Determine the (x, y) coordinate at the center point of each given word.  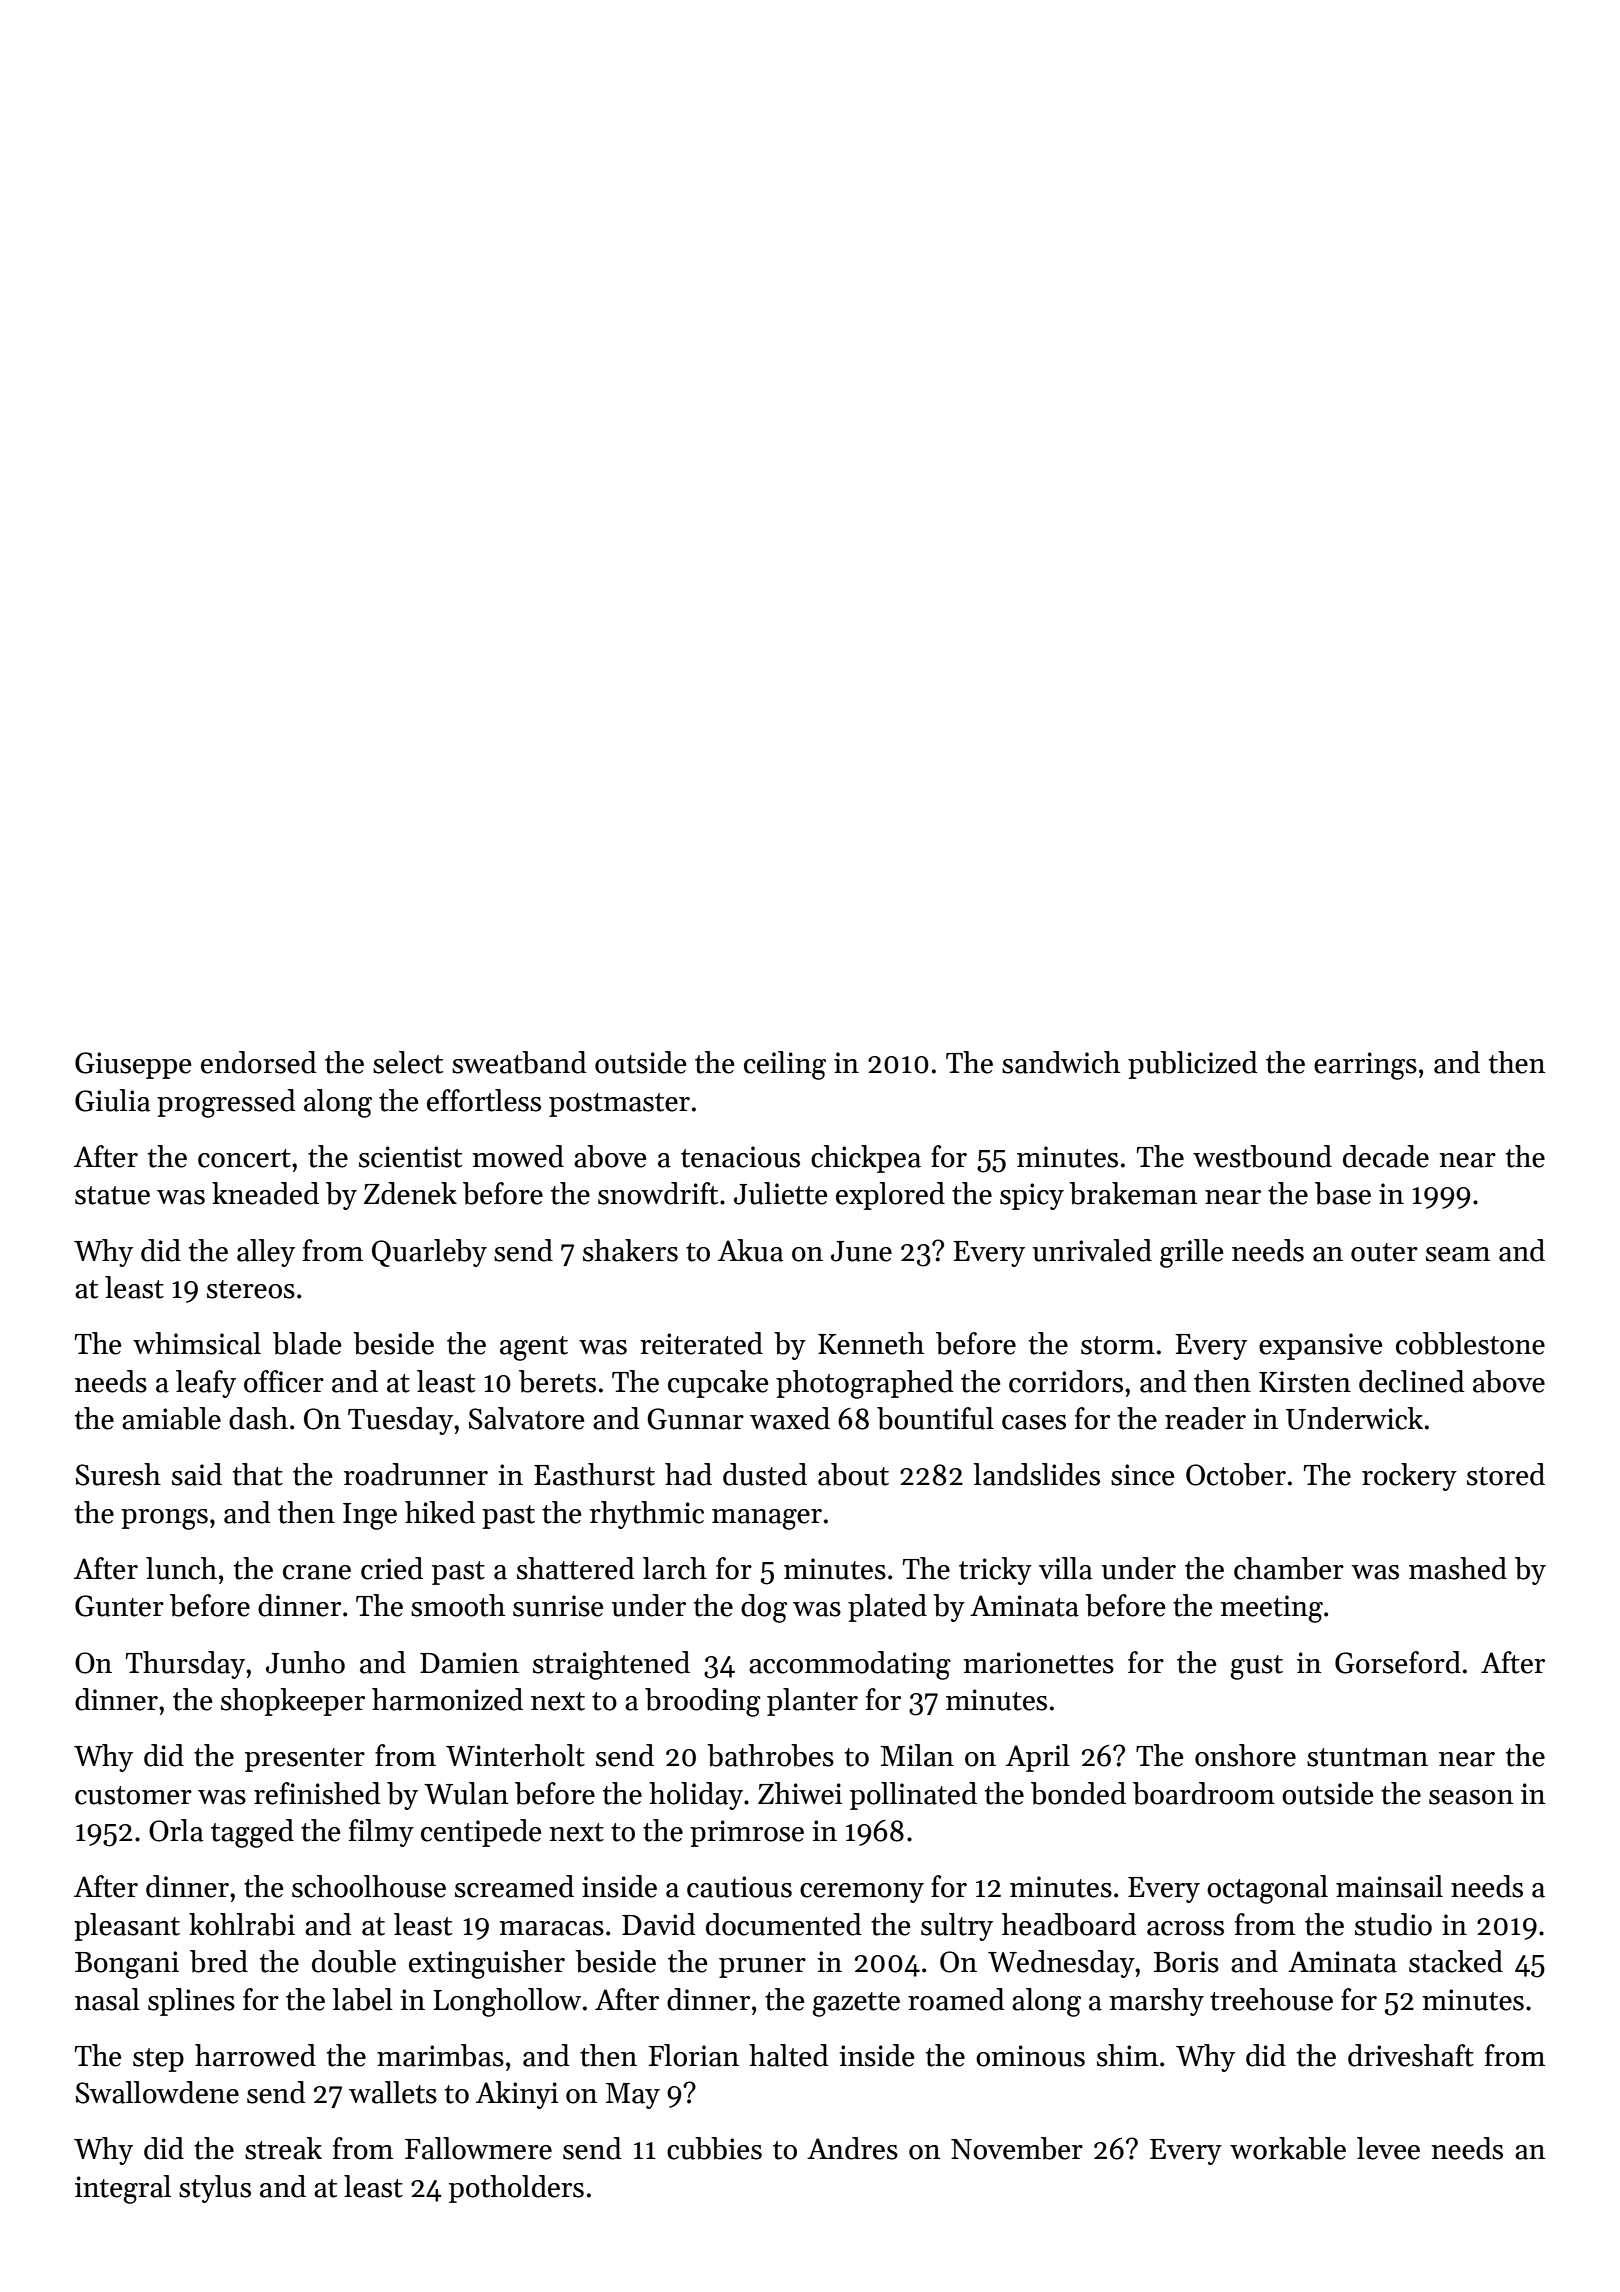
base (1343, 1193)
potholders (516, 2189)
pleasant (127, 1927)
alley (266, 1253)
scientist (410, 1157)
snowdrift (658, 1193)
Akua (750, 1250)
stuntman (1367, 1757)
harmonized (447, 1699)
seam (1458, 1254)
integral (123, 2189)
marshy (1156, 2002)
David (659, 1924)
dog (764, 1608)
